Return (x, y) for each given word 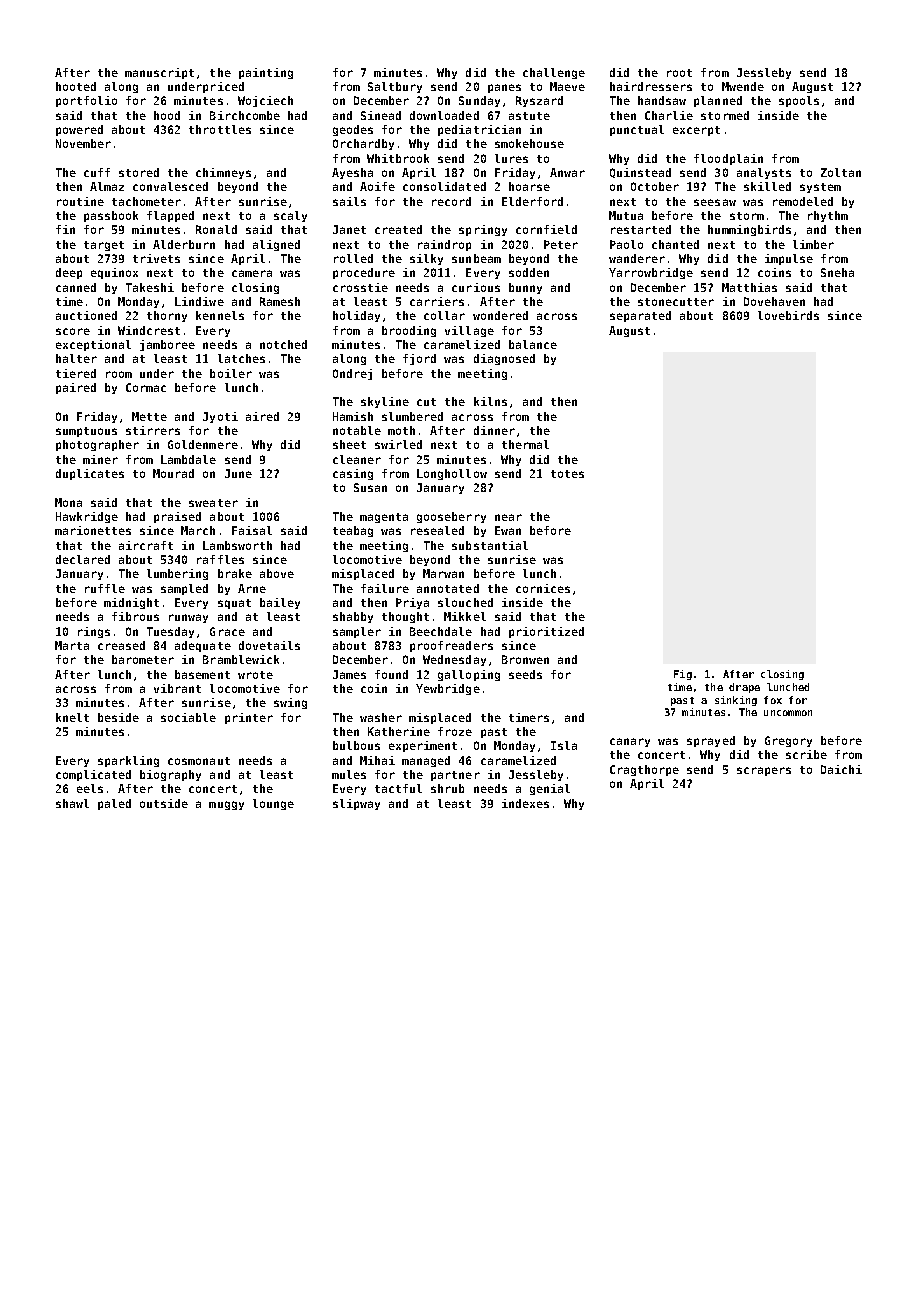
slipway (356, 804)
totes (567, 474)
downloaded (444, 115)
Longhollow (452, 474)
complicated (93, 775)
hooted (76, 86)
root (679, 73)
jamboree (167, 345)
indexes (525, 803)
